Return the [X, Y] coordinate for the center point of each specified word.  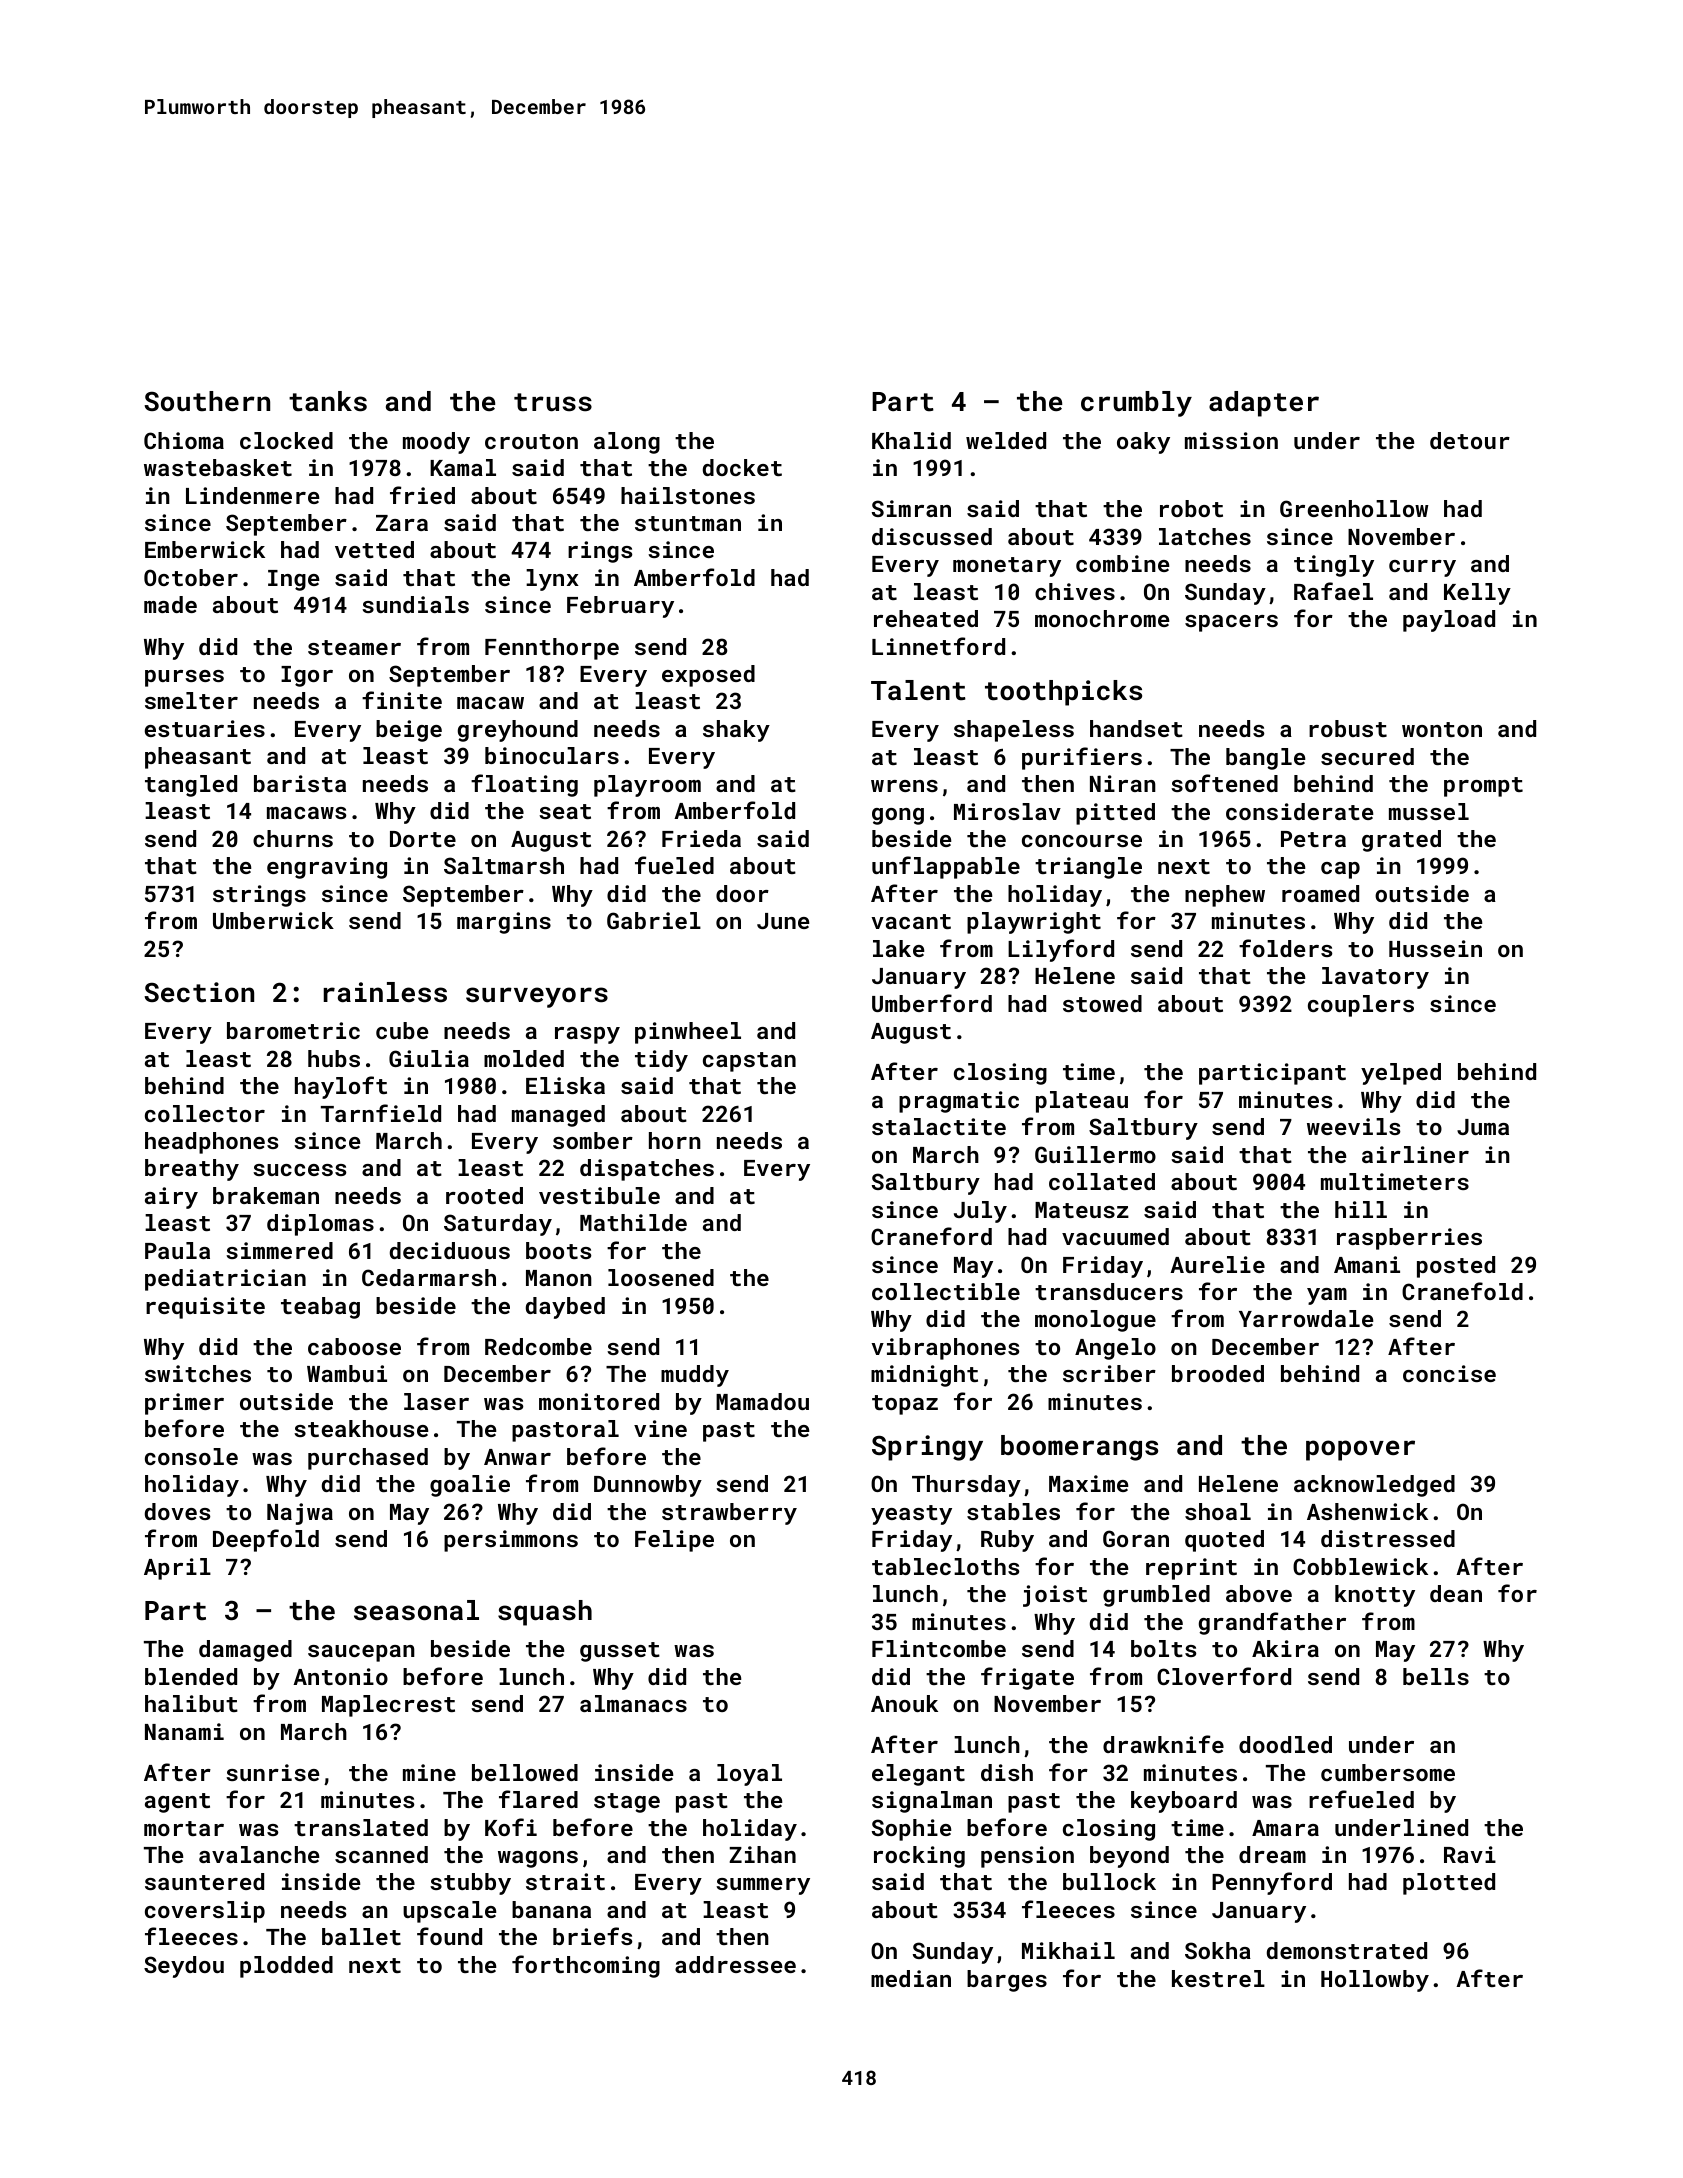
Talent [918, 690]
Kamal [463, 467]
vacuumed [1115, 1236]
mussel [1429, 811]
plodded [286, 1967]
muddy [695, 1376]
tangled [191, 786]
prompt [1483, 787]
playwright [1034, 923]
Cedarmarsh [429, 1277]
